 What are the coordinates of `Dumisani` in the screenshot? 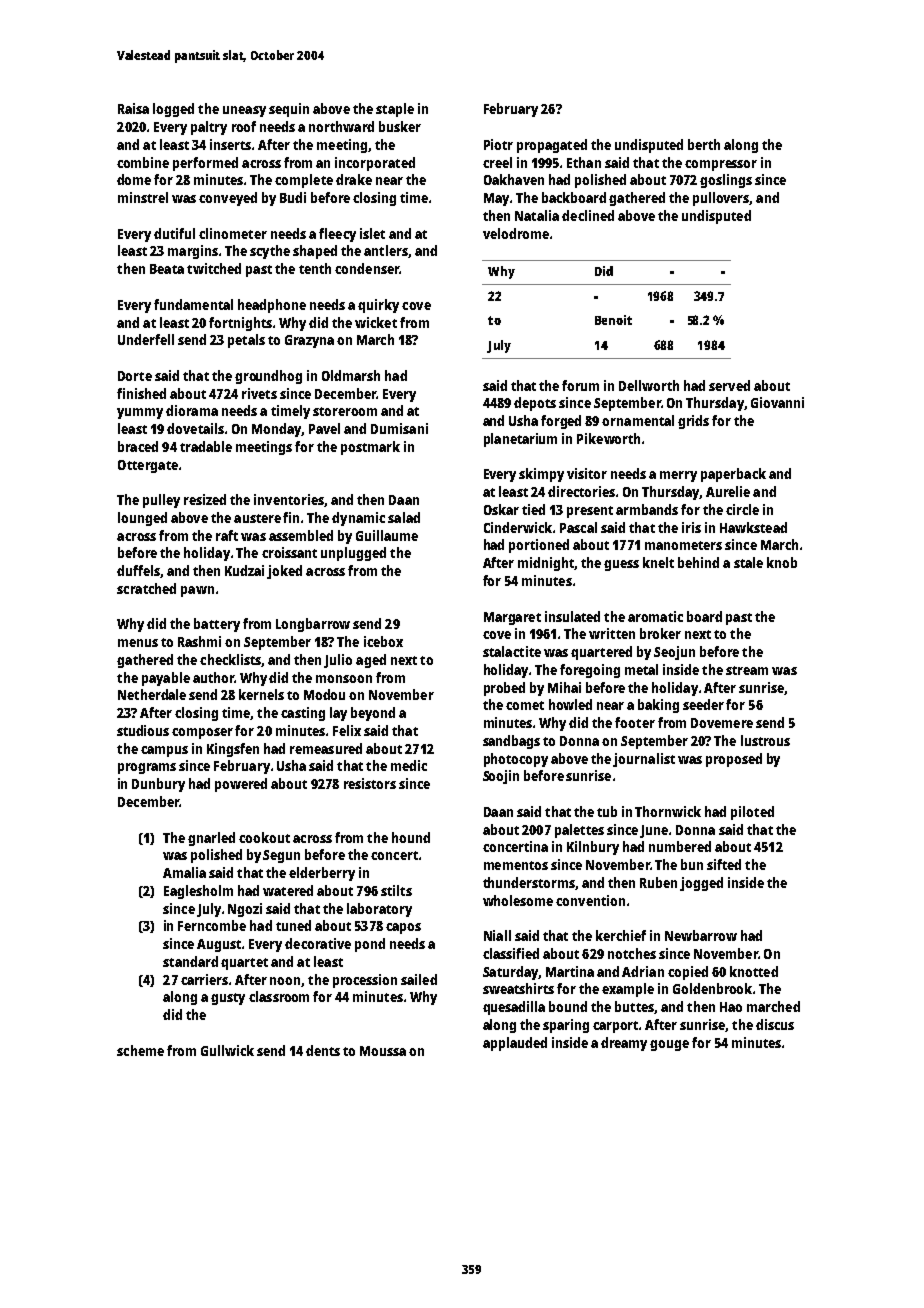 It's located at (399, 428).
